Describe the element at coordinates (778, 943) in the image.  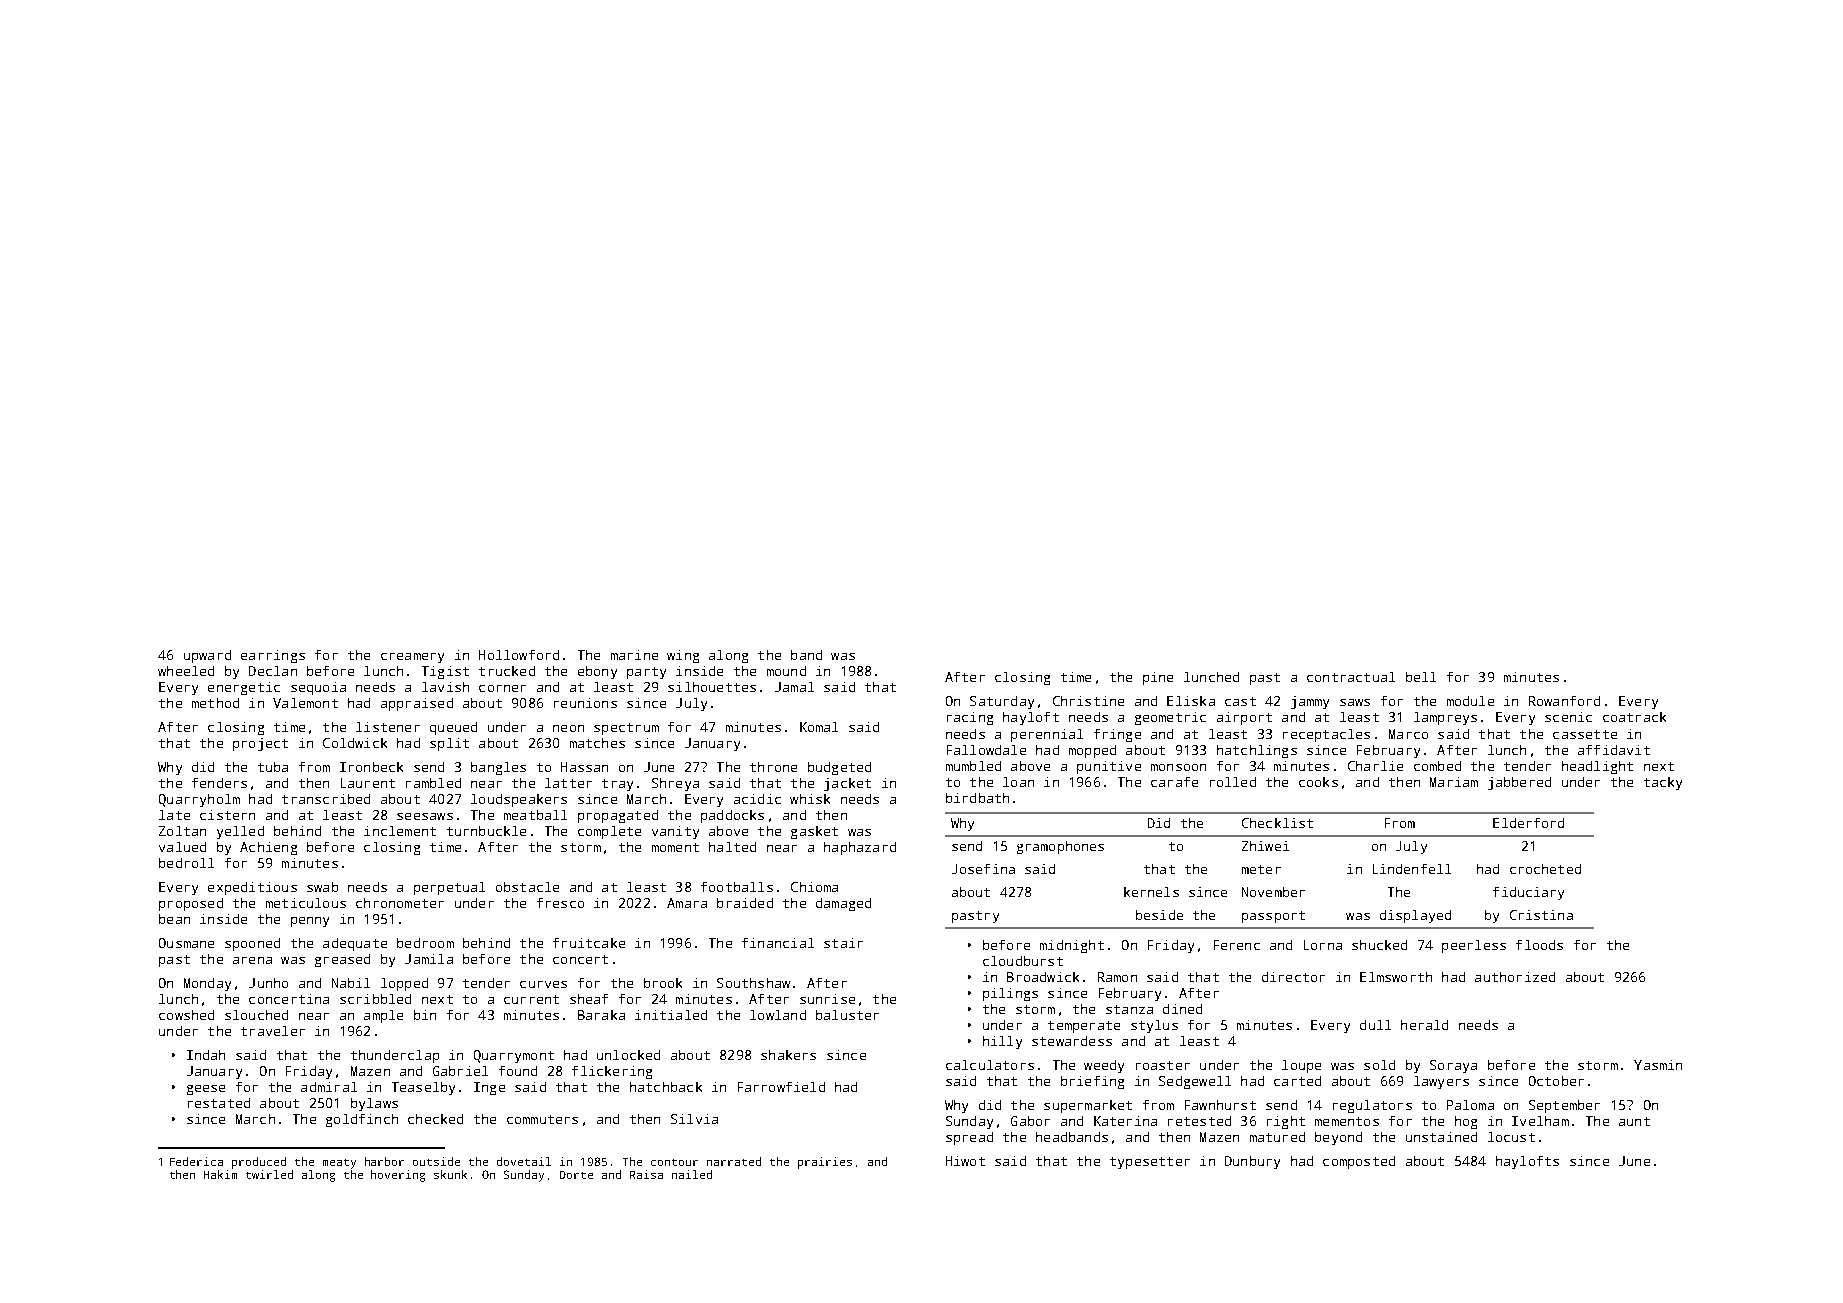
I see `financial` at that location.
